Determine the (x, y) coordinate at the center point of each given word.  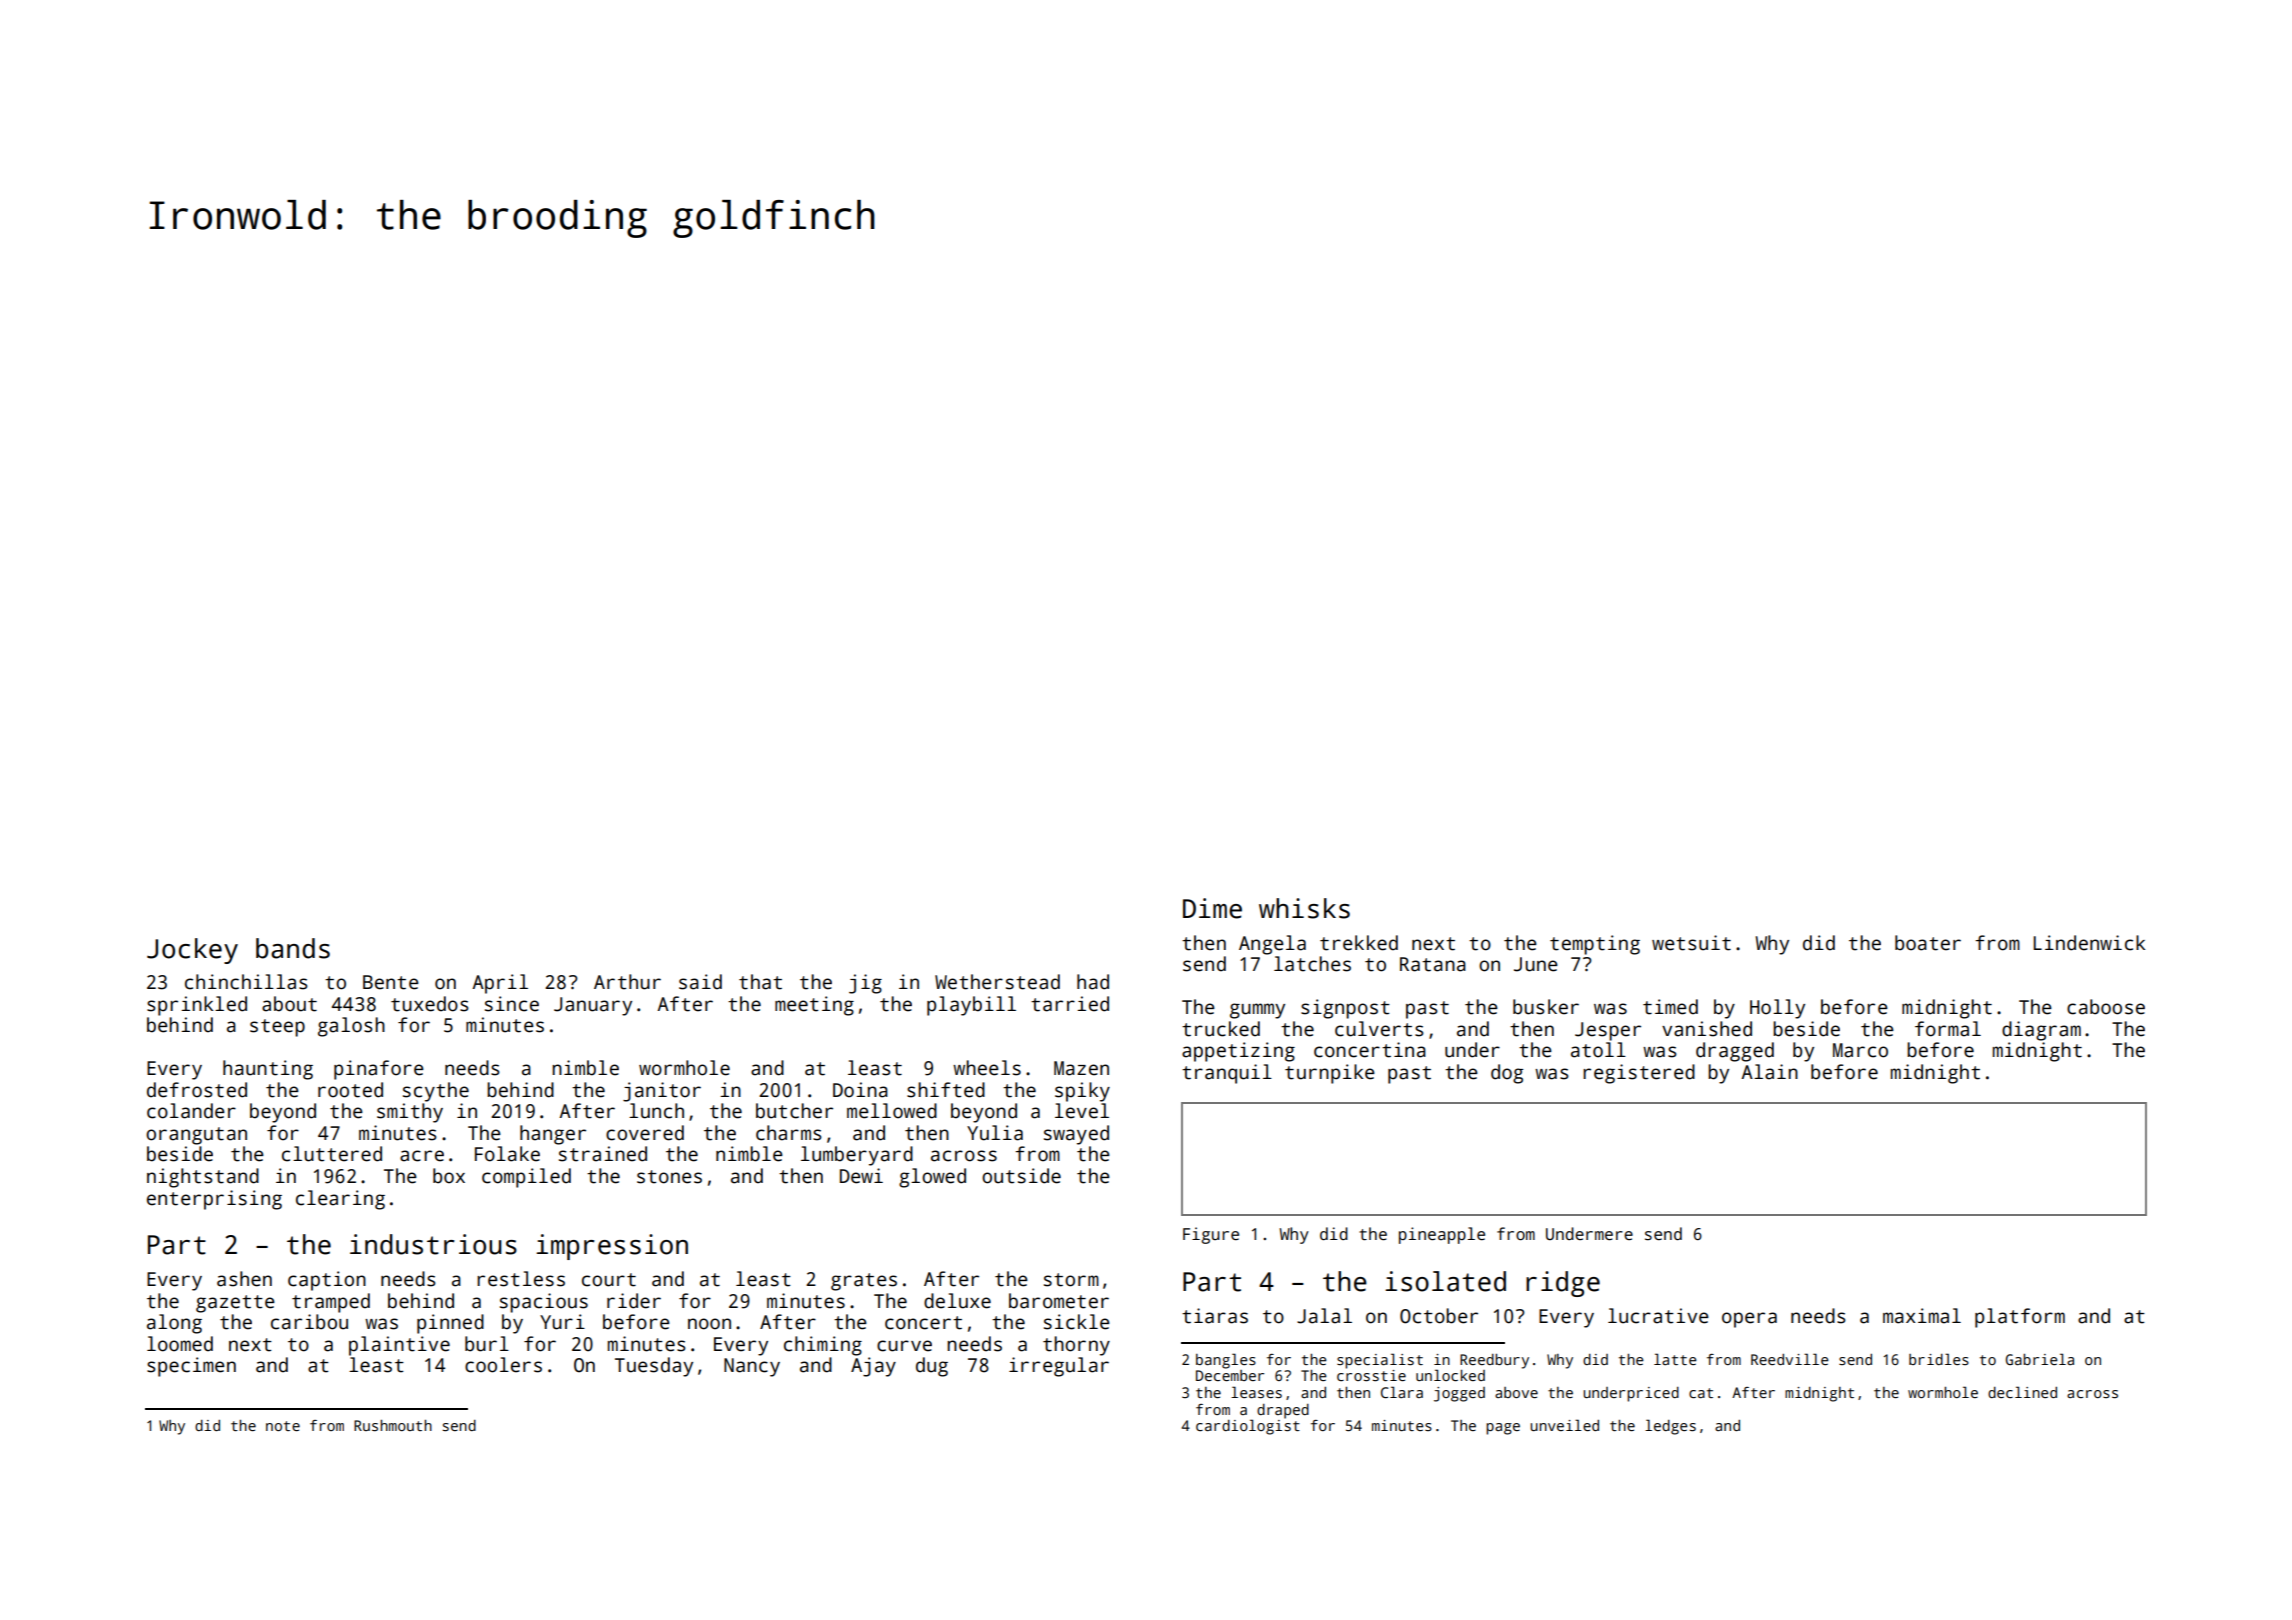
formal (1948, 1029)
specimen (191, 1367)
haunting (268, 1070)
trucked (1221, 1029)
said (700, 982)
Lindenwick (2089, 943)
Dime (1212, 908)
